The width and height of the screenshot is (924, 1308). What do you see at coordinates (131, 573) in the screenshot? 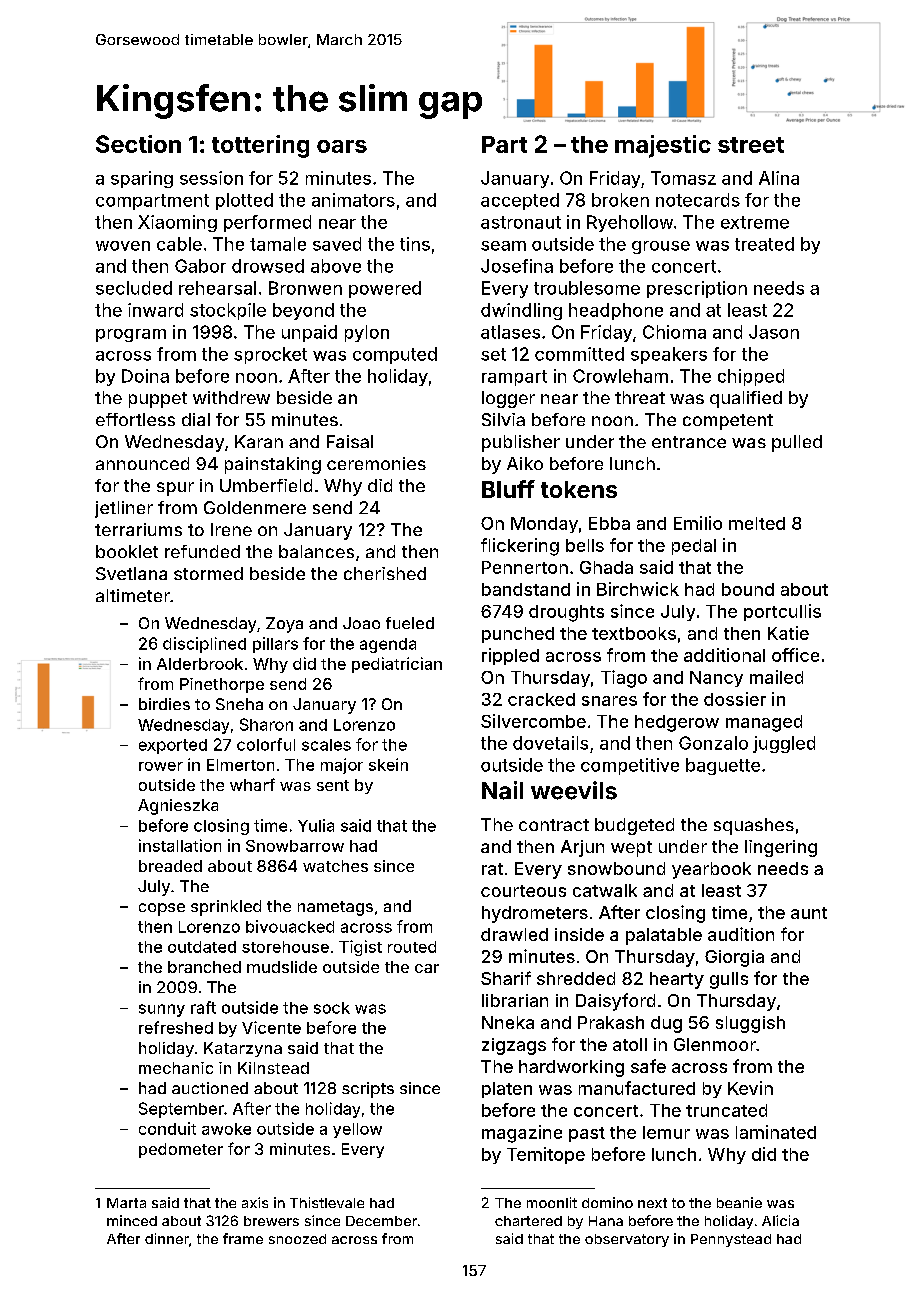
I see `Svetlana` at bounding box center [131, 573].
